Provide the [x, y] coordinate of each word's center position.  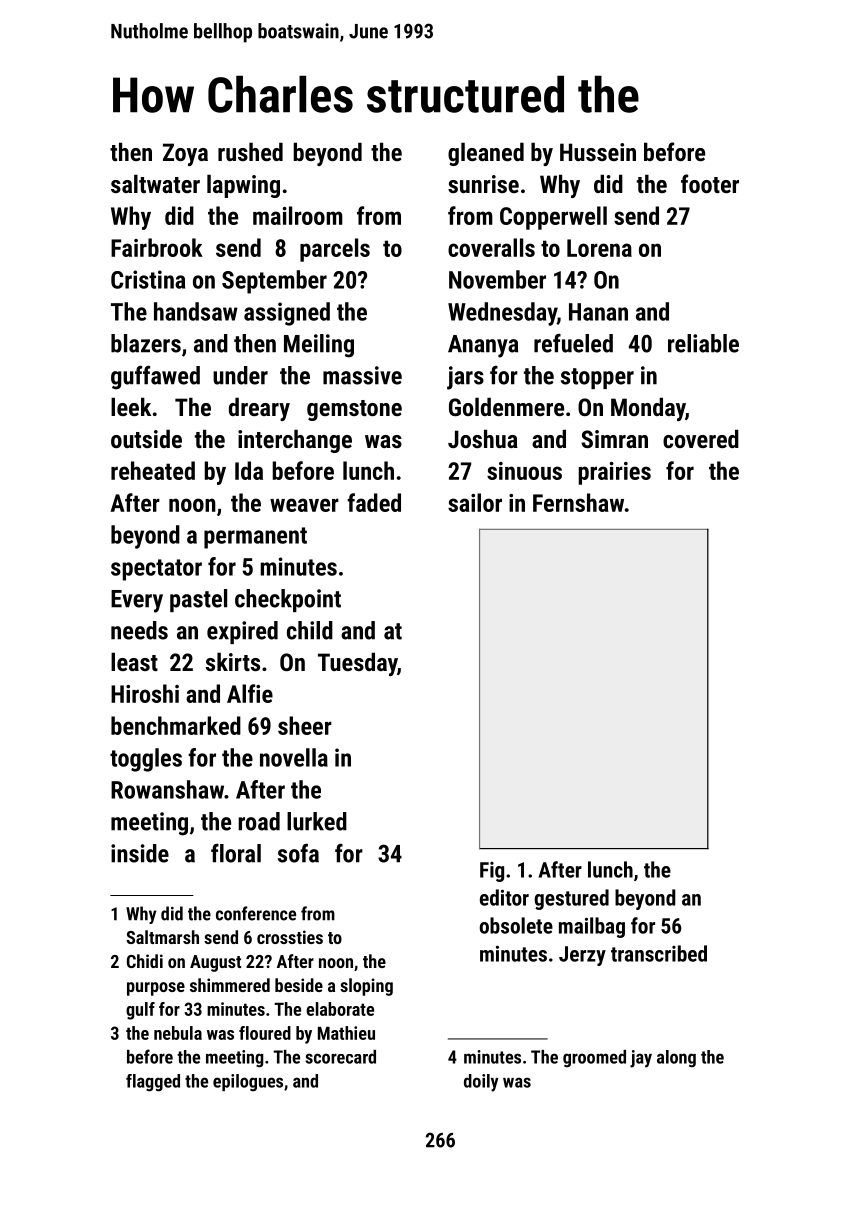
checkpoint [288, 600]
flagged [153, 1083]
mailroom [298, 215]
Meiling [319, 346]
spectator [156, 570]
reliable [703, 343]
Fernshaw [578, 502]
